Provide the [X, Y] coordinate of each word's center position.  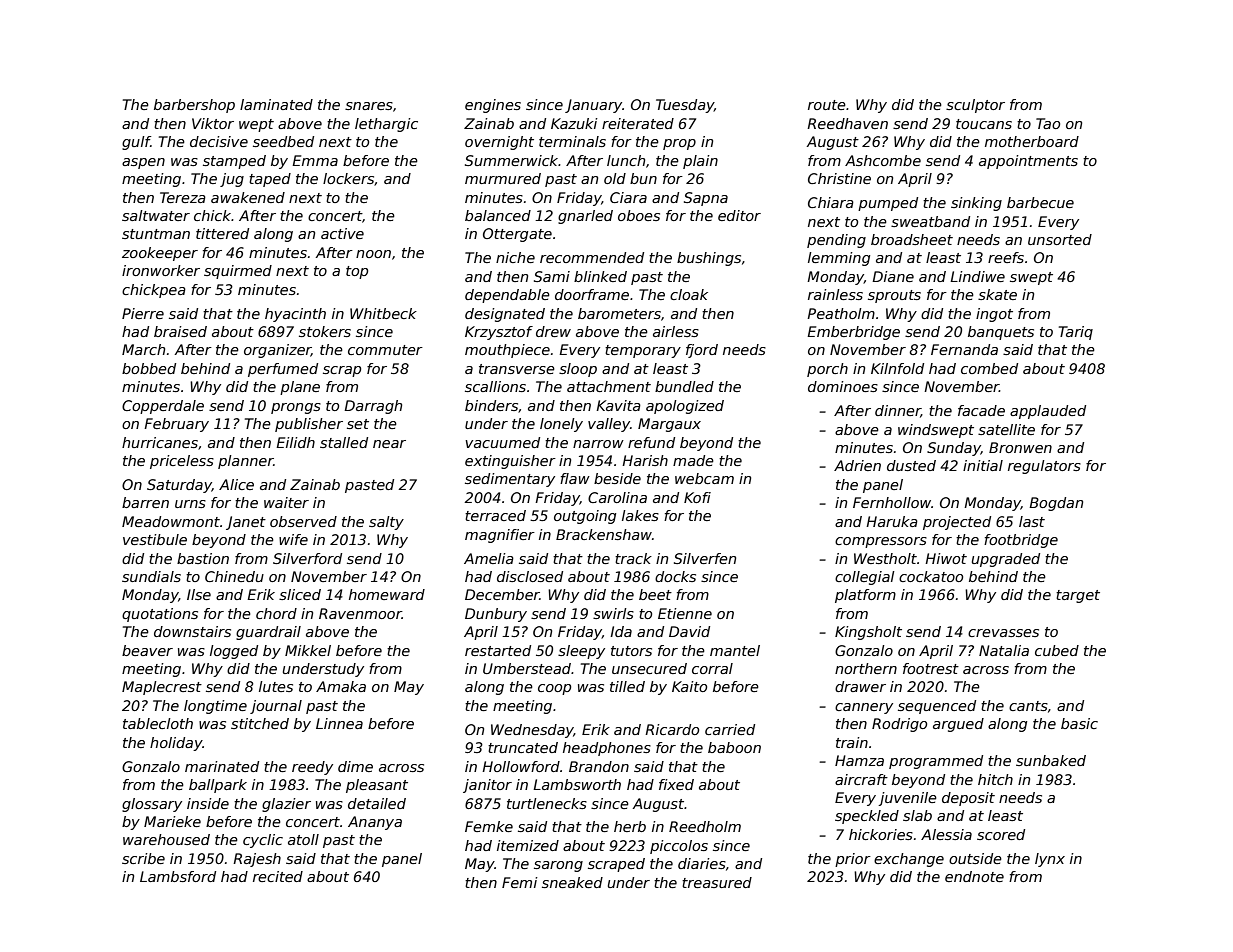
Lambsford [178, 876]
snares [369, 106]
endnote [974, 876]
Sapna [706, 199]
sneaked [572, 882]
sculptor [975, 106]
